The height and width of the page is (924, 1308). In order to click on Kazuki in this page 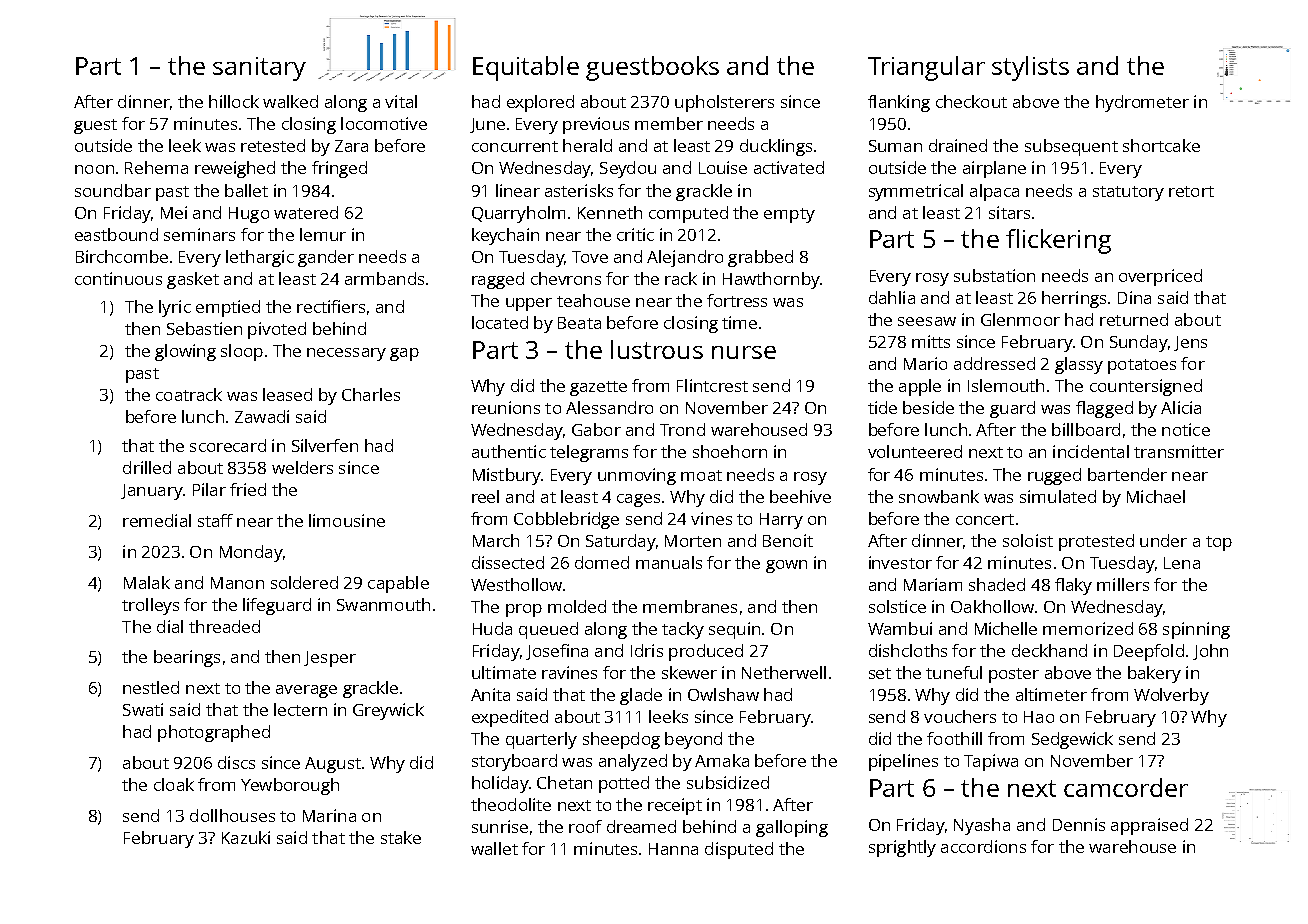, I will do `click(246, 837)`.
